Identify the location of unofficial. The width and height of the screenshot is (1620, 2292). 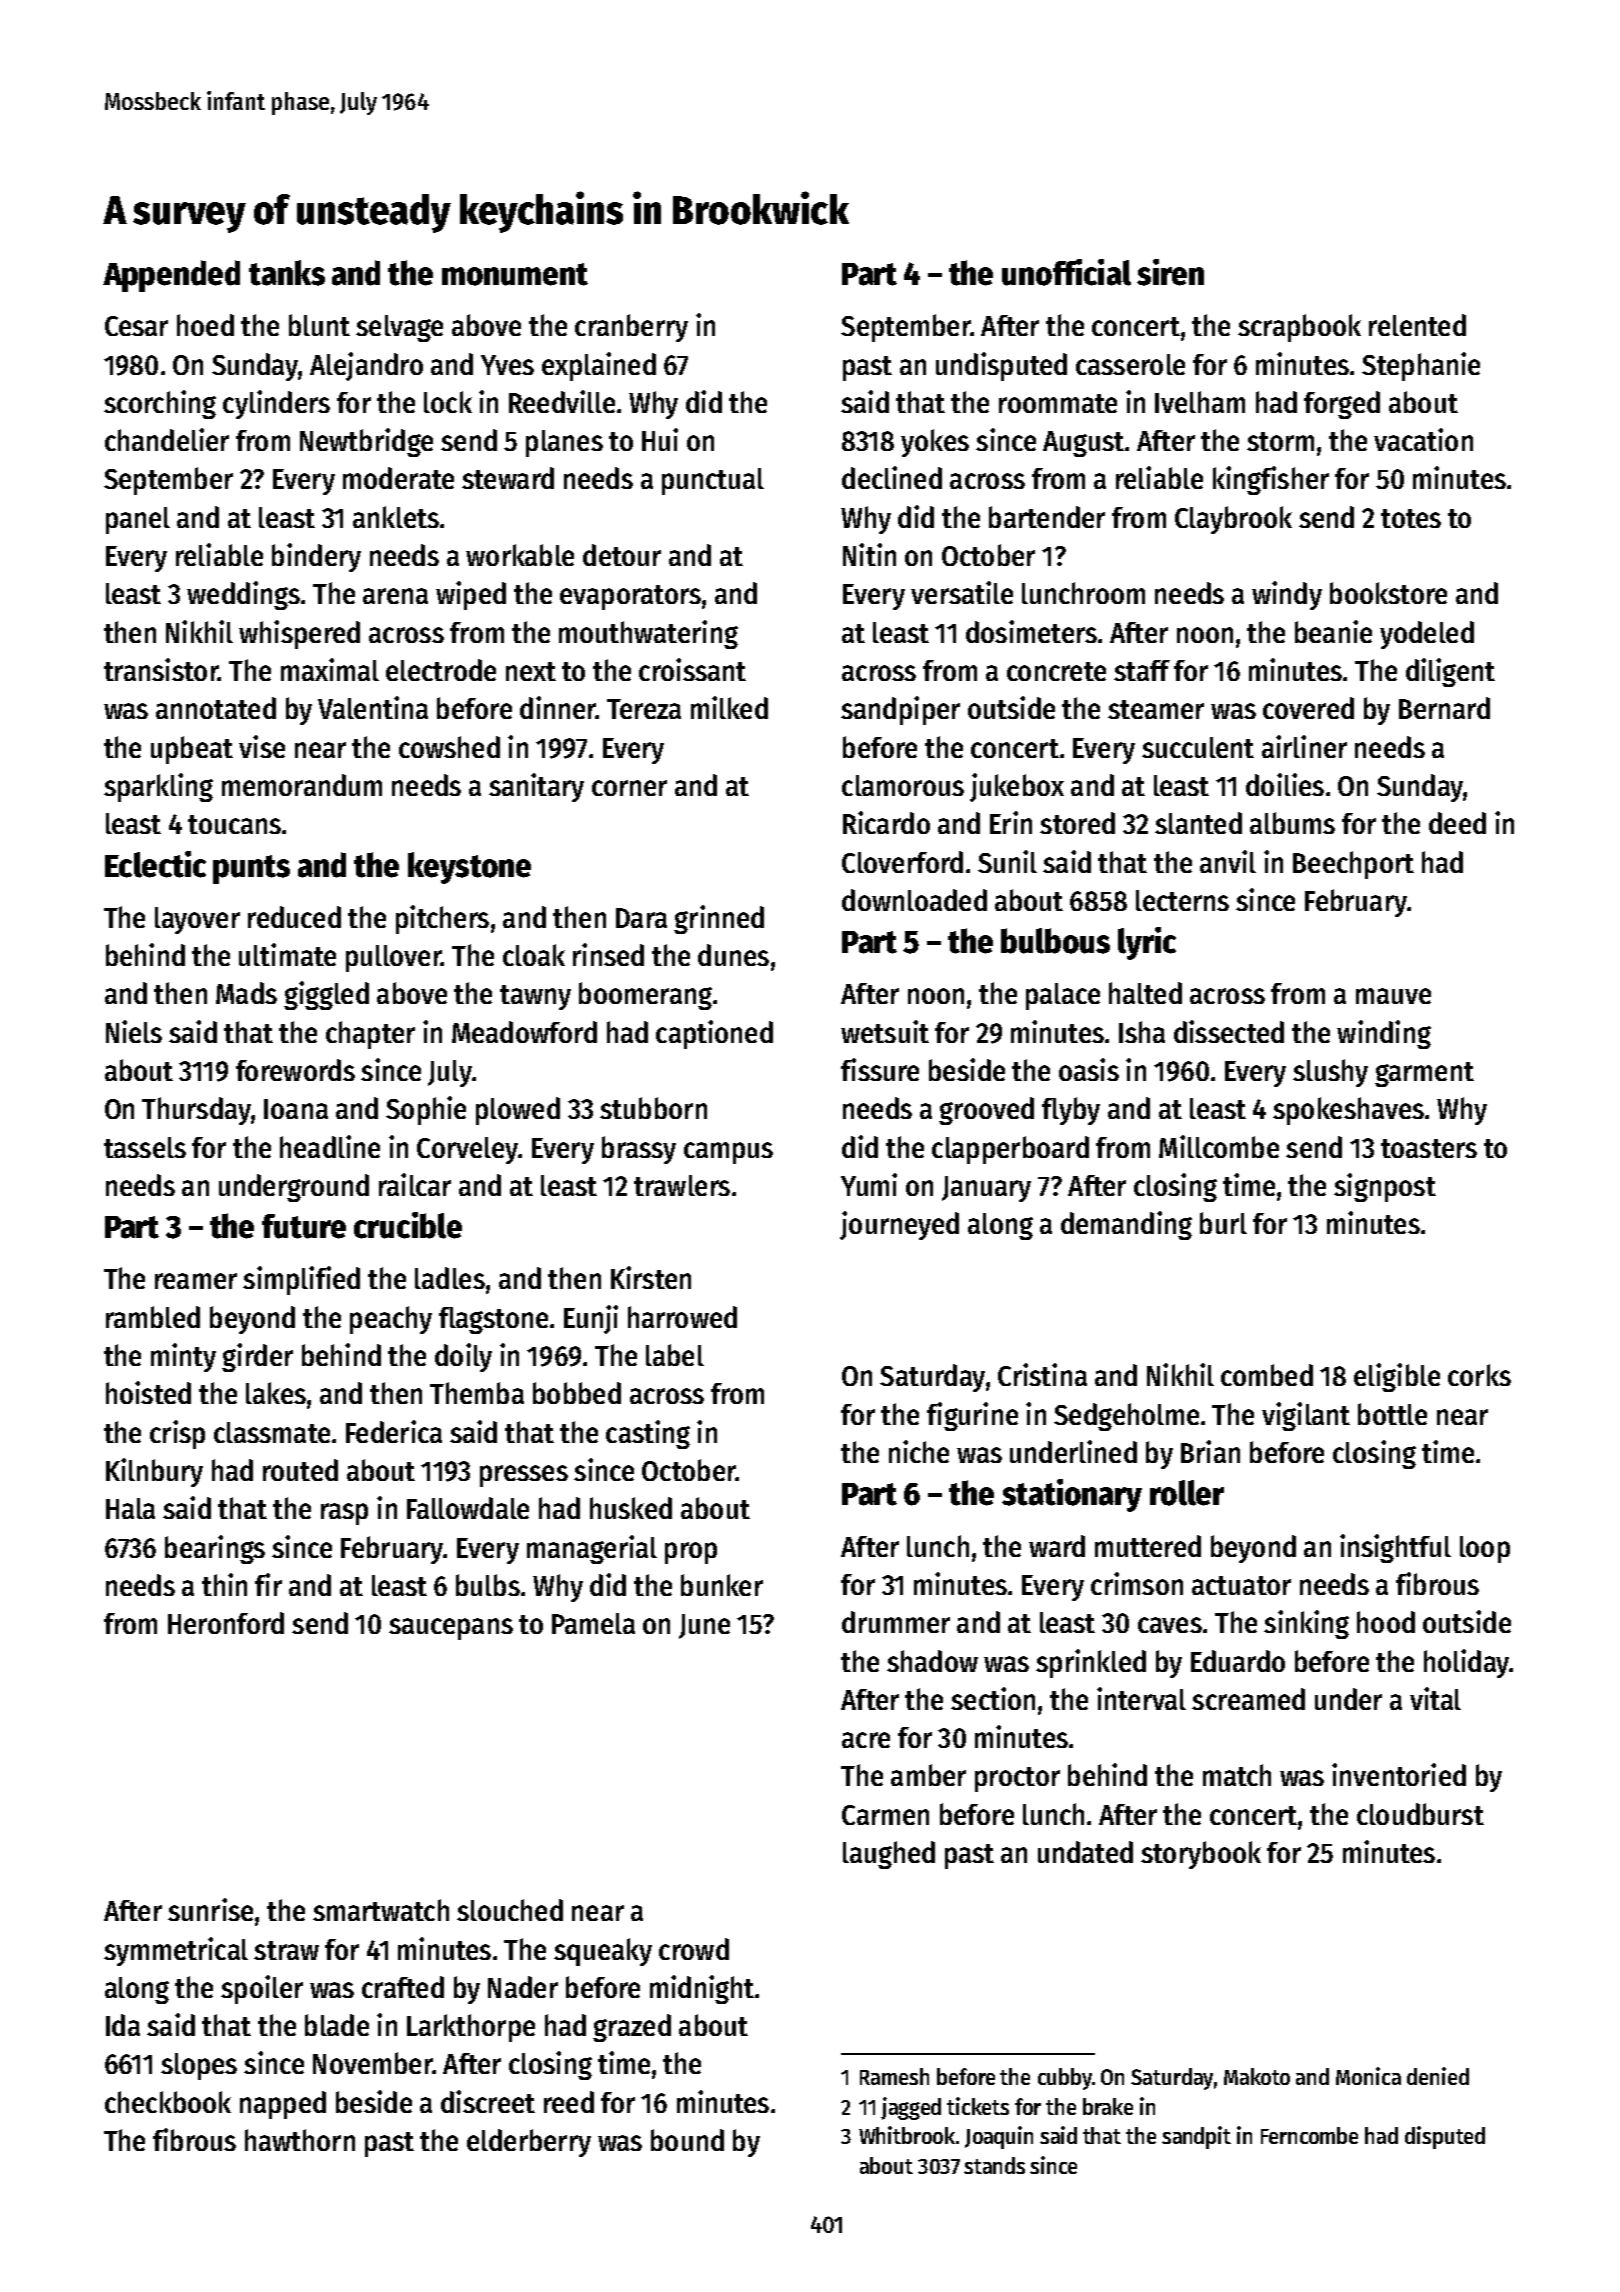
(1066, 272).
